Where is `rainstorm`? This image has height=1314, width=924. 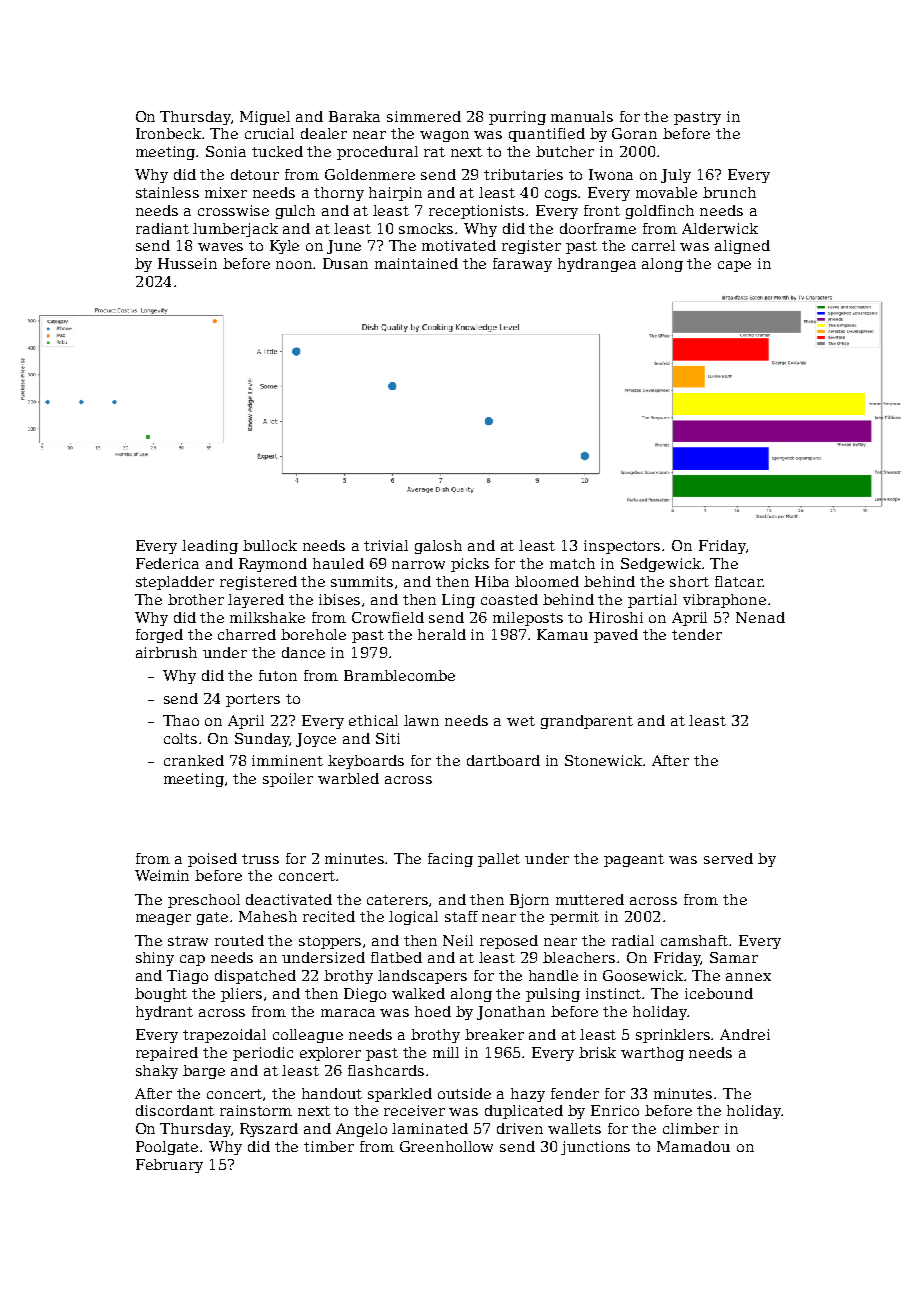 rainstorm is located at coordinates (256, 1110).
